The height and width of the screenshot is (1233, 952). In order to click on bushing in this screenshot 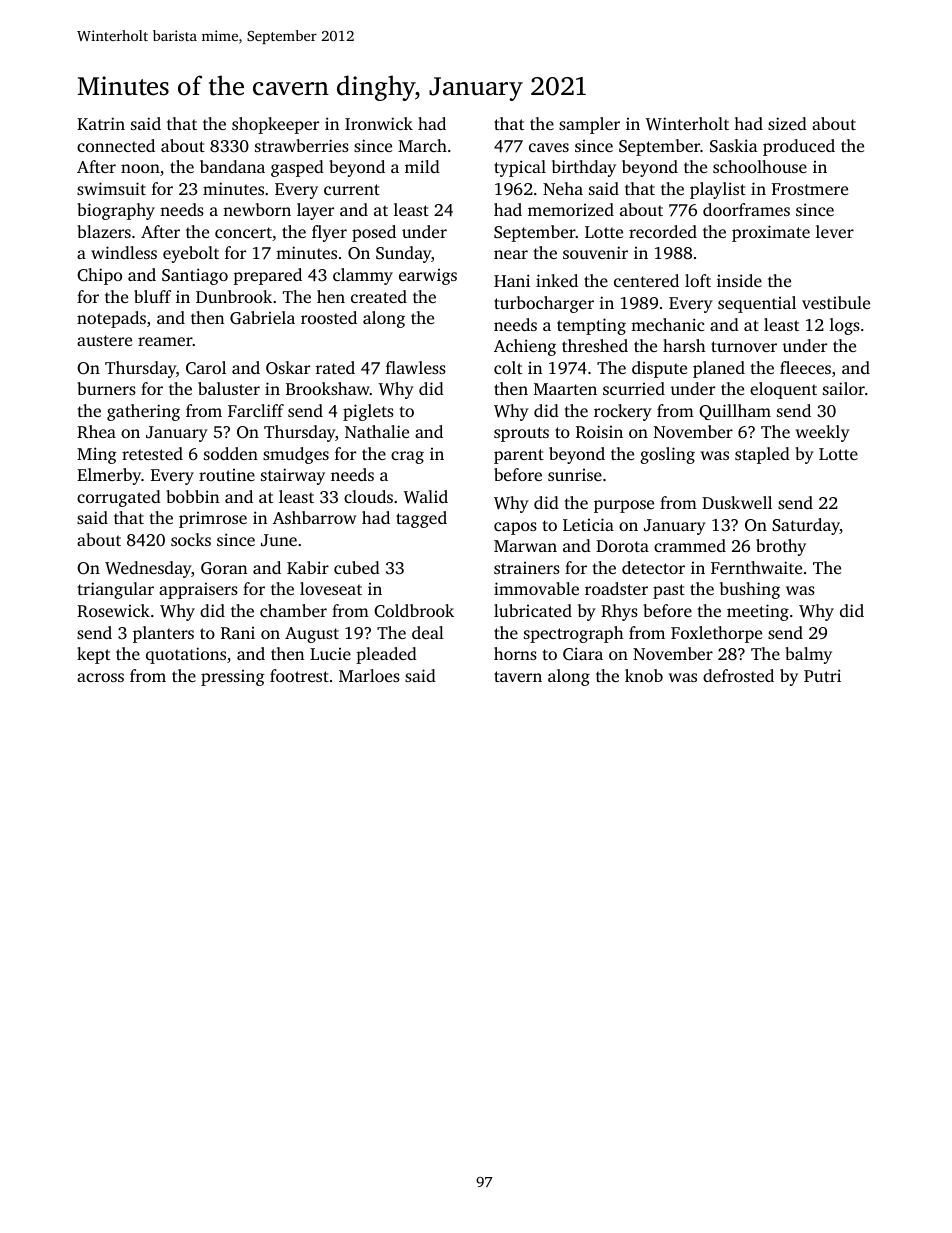, I will do `click(750, 590)`.
